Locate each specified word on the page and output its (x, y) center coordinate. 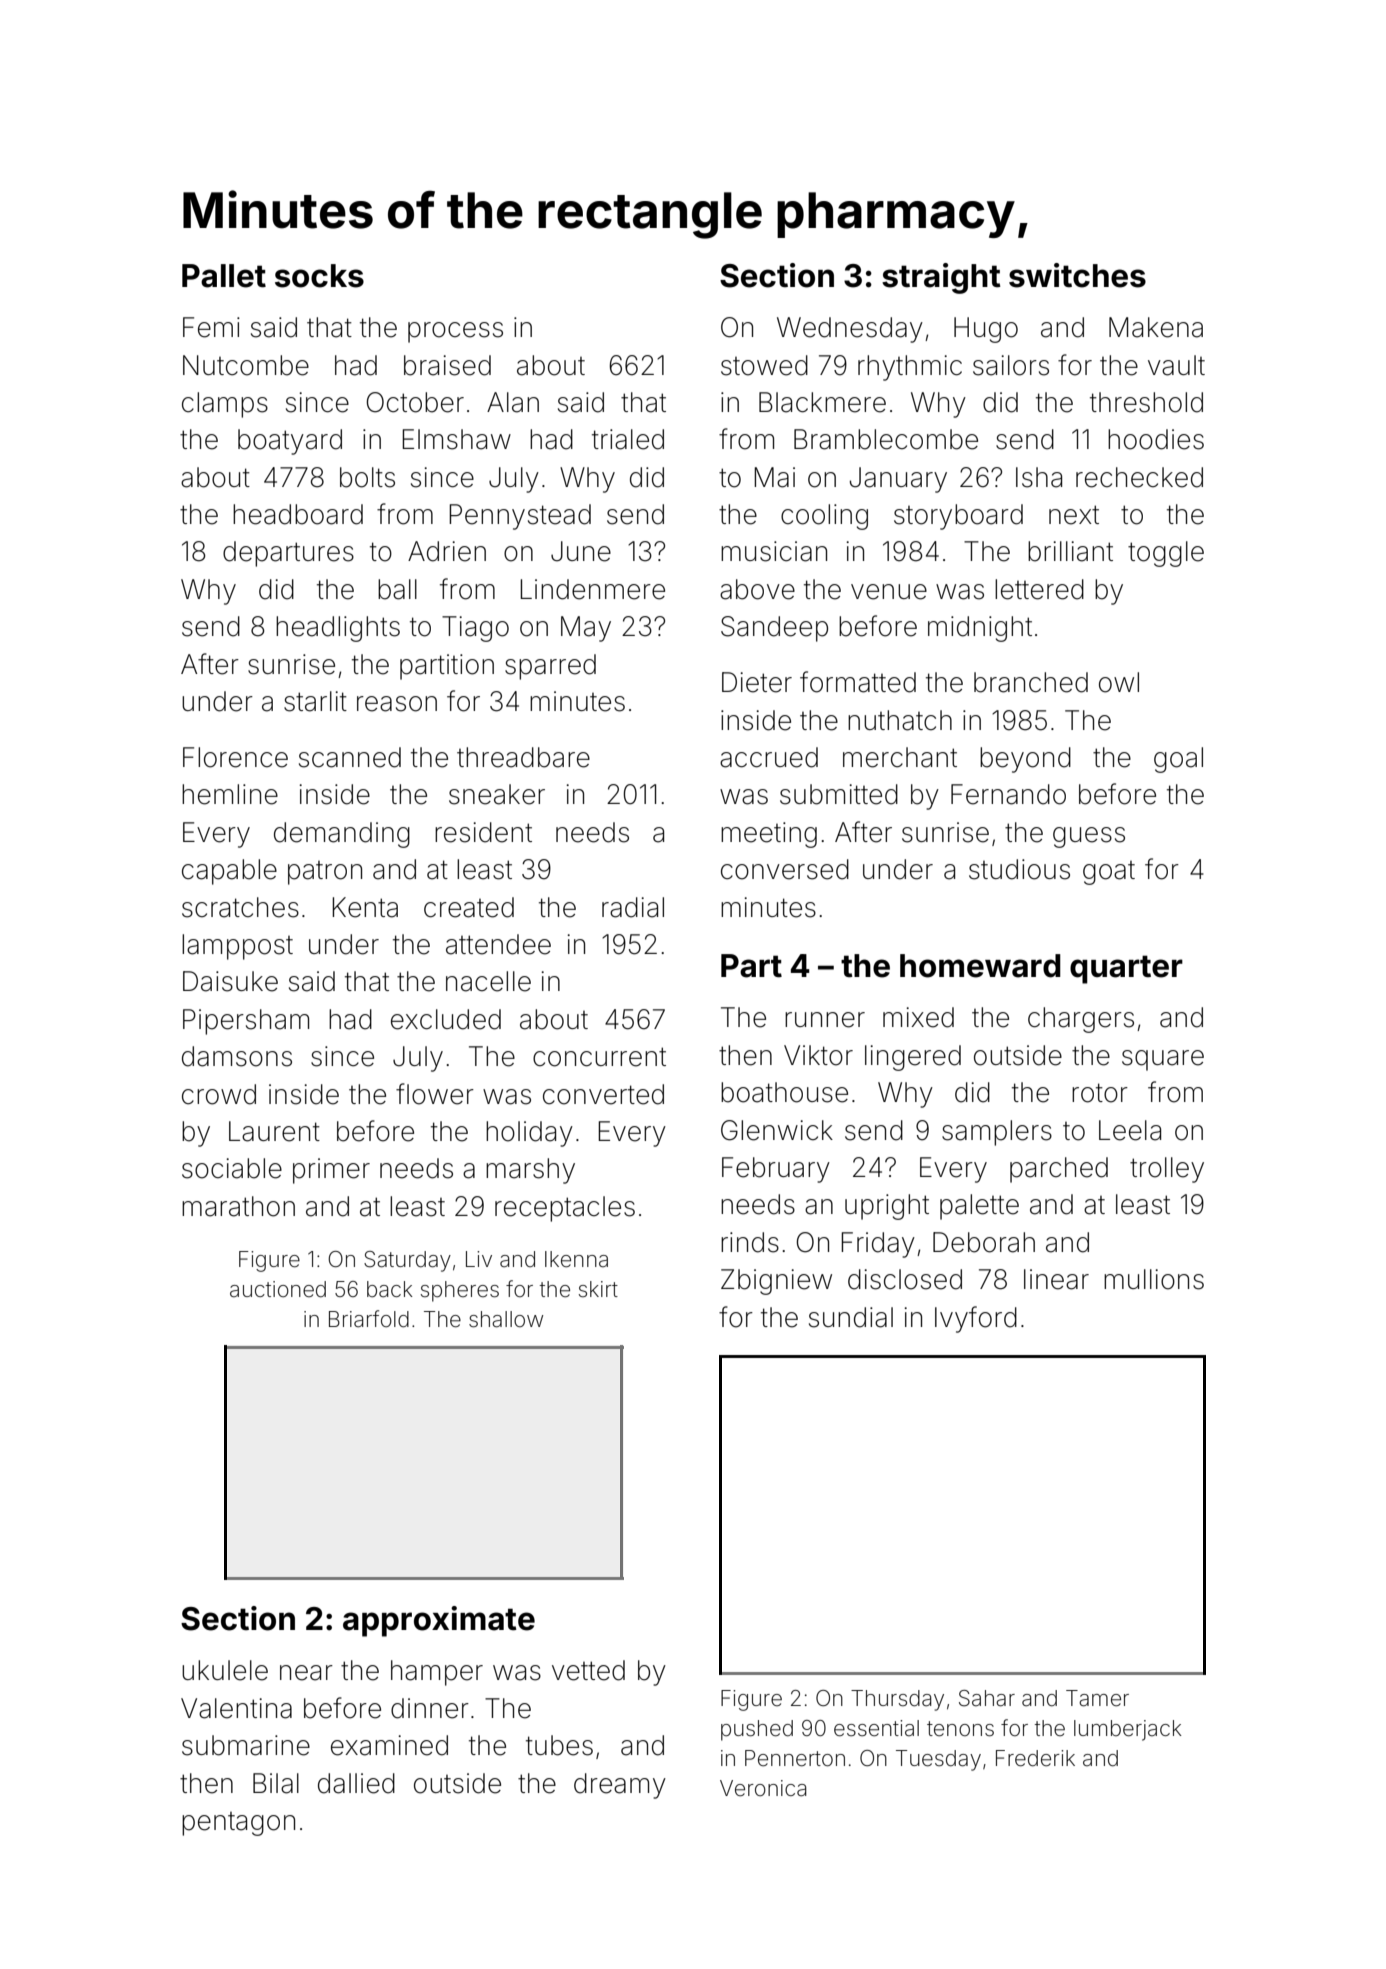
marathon (238, 1206)
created (469, 907)
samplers (997, 1133)
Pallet (224, 276)
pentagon (238, 1824)
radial (633, 907)
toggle (1166, 554)
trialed (628, 439)
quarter (1126, 969)
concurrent (599, 1057)
